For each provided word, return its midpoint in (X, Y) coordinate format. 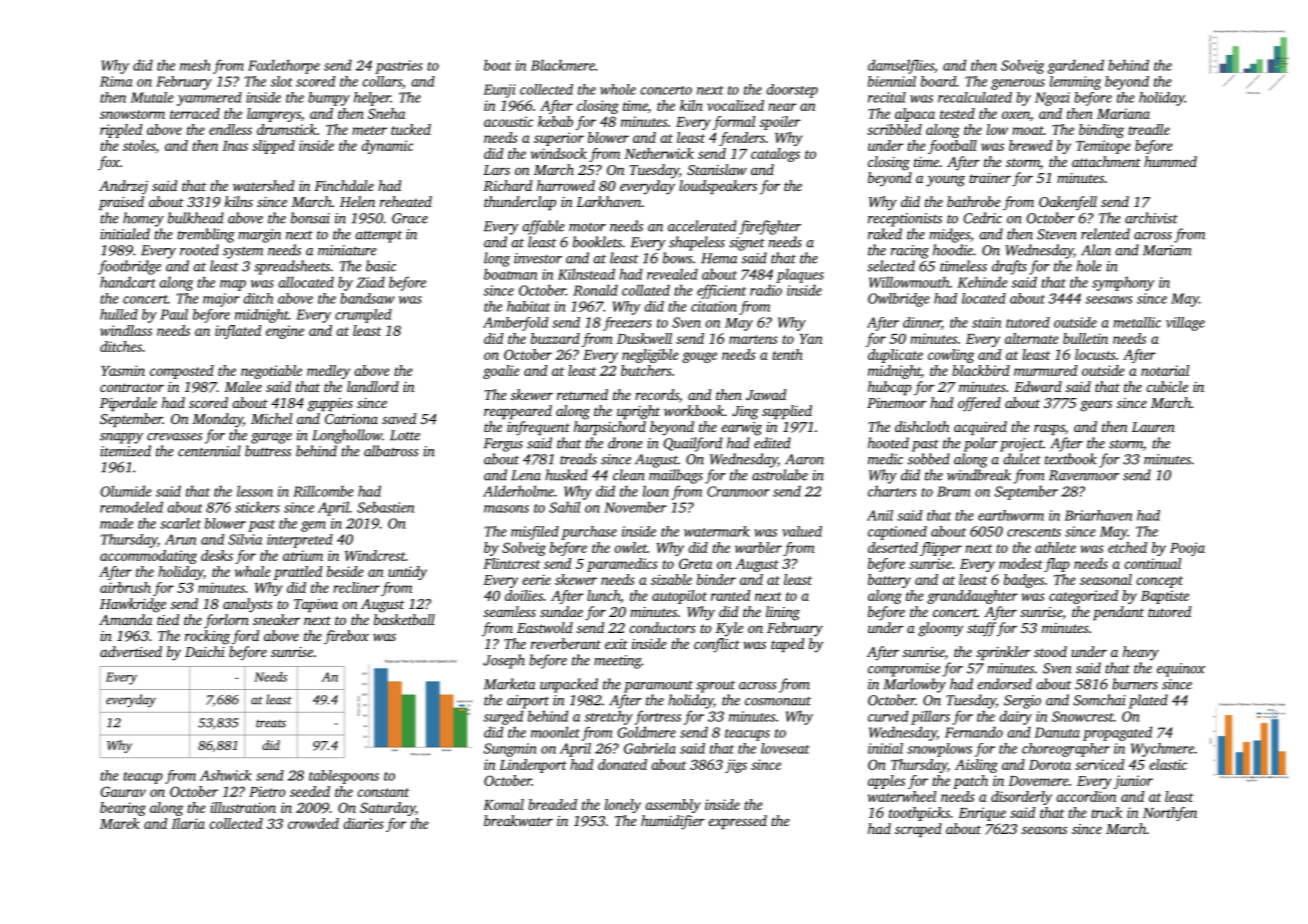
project (1021, 445)
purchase (589, 533)
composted (182, 372)
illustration (243, 807)
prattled (298, 573)
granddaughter (972, 597)
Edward (1038, 386)
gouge (699, 357)
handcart (128, 282)
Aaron (804, 459)
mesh (195, 65)
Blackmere (563, 65)
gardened (1076, 66)
